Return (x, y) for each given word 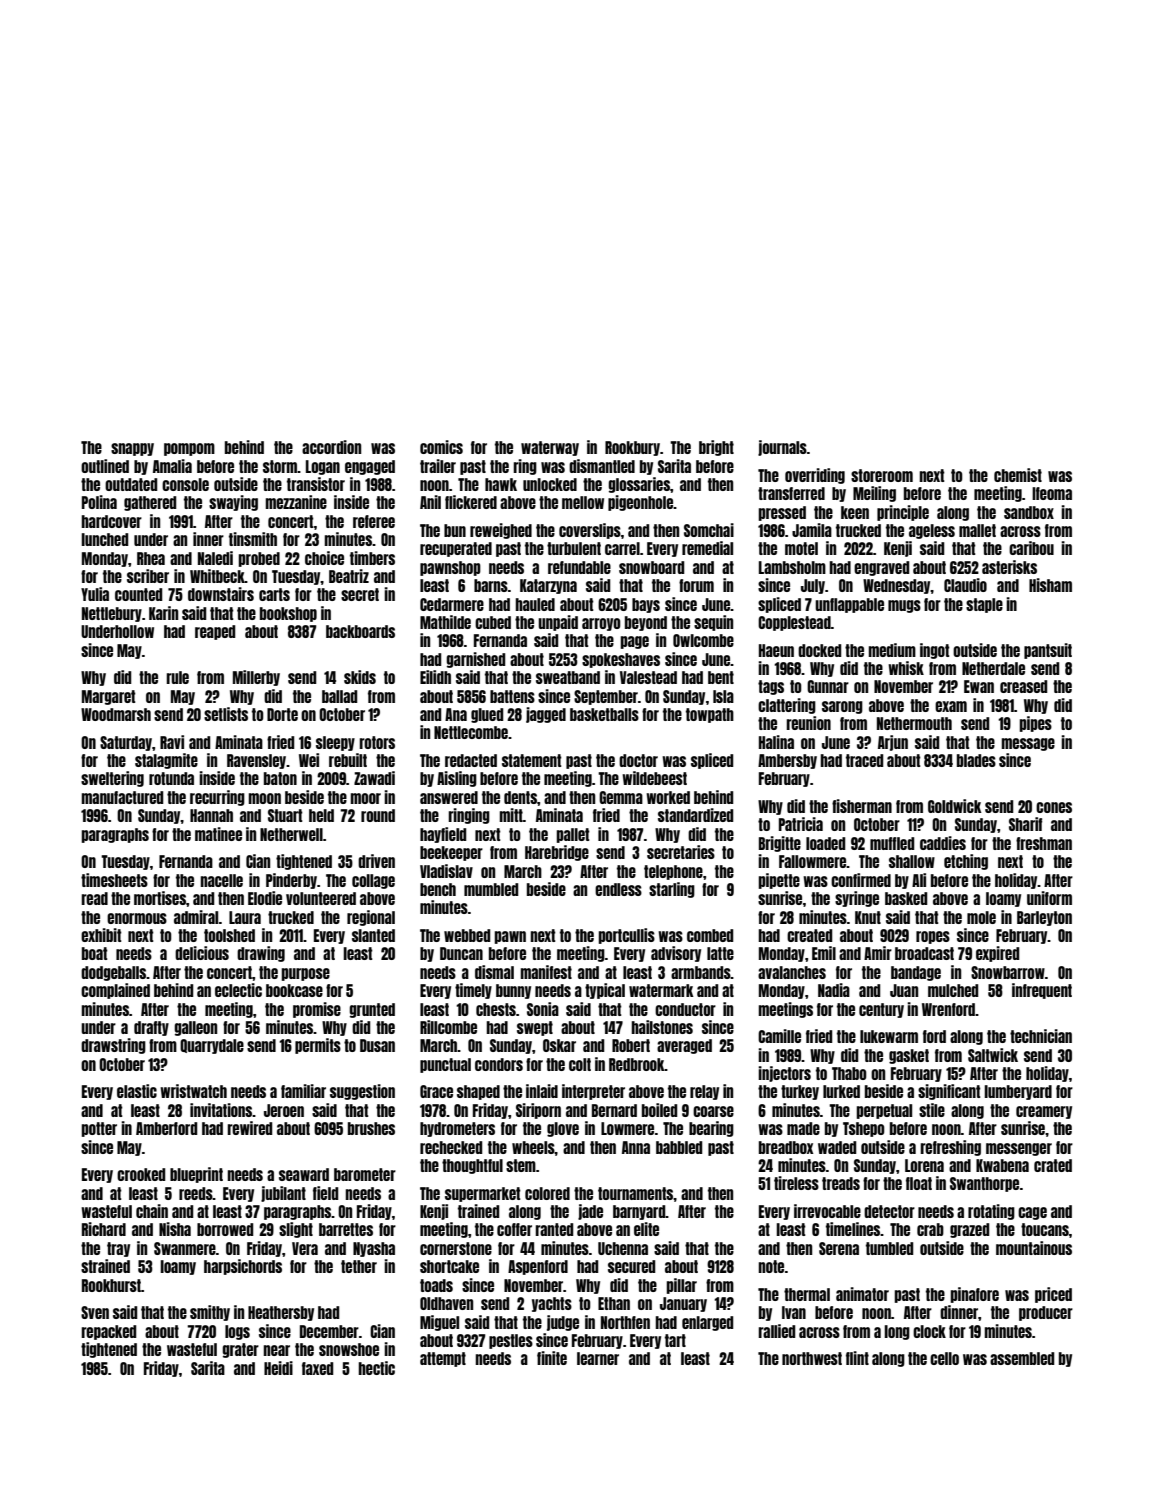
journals (782, 448)
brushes (371, 1128)
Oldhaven (446, 1303)
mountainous (1034, 1248)
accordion (331, 447)
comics (441, 447)
